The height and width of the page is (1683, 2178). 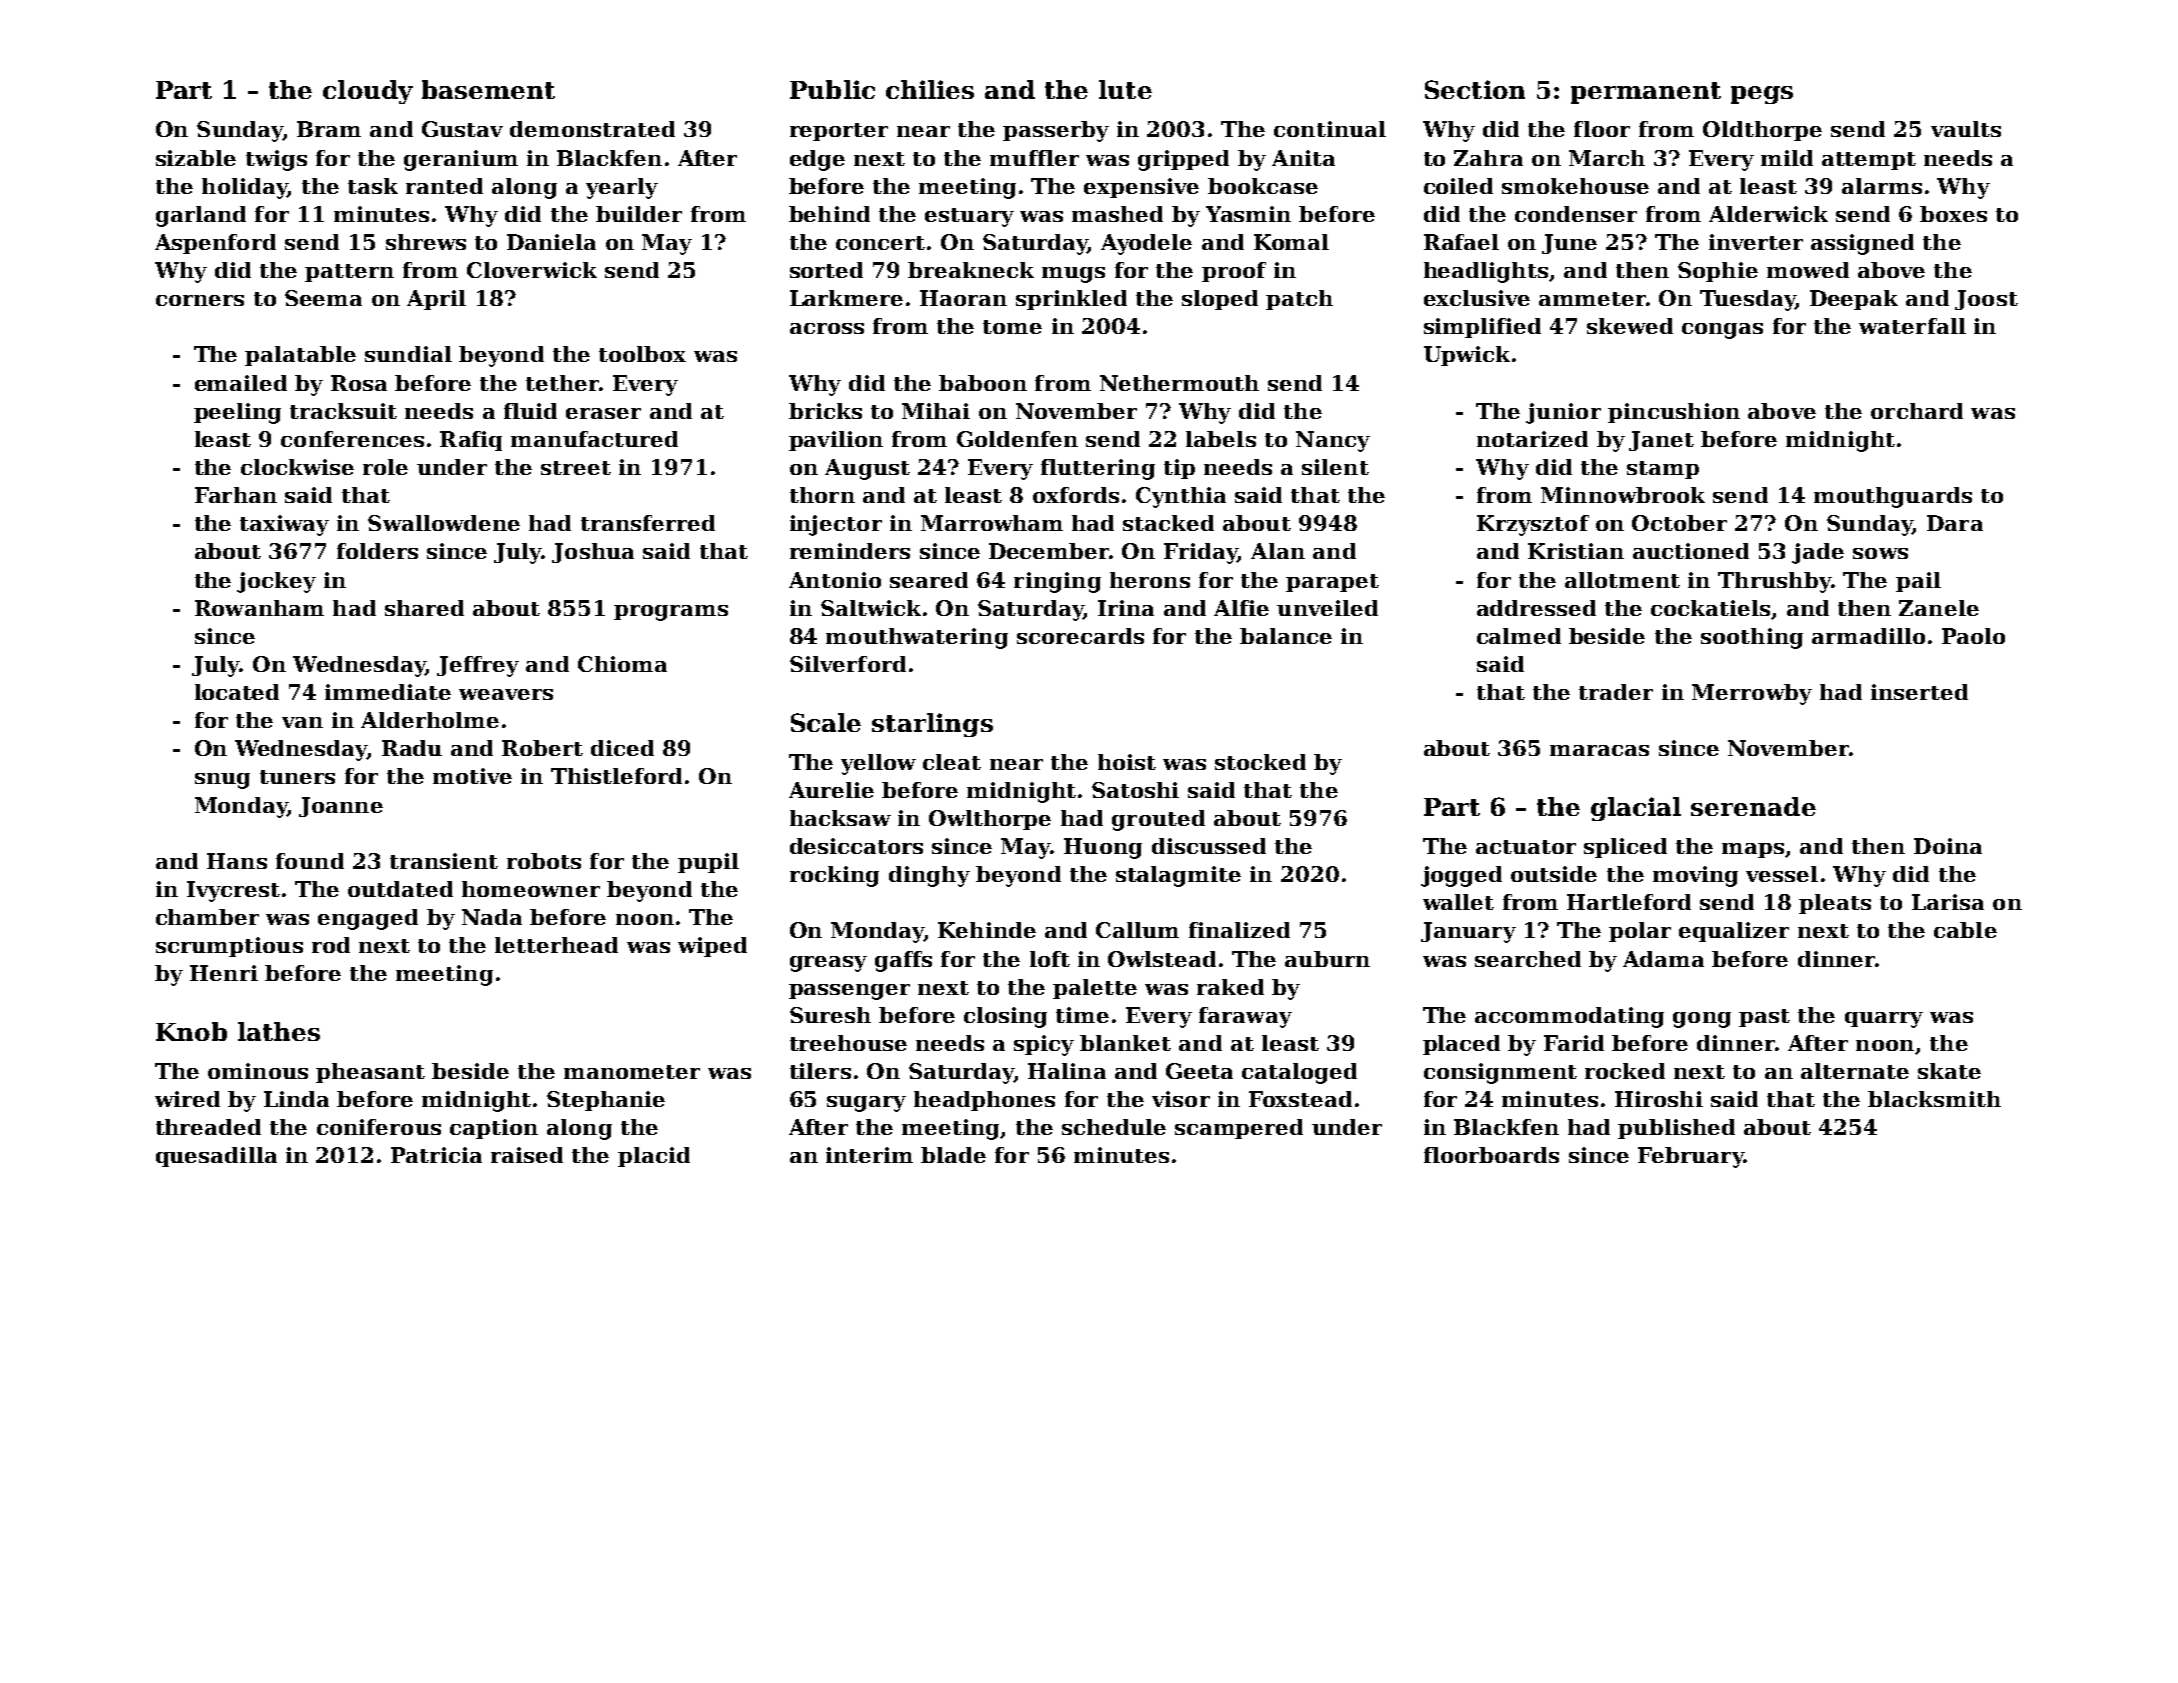 I want to click on chilies, so click(x=930, y=89).
